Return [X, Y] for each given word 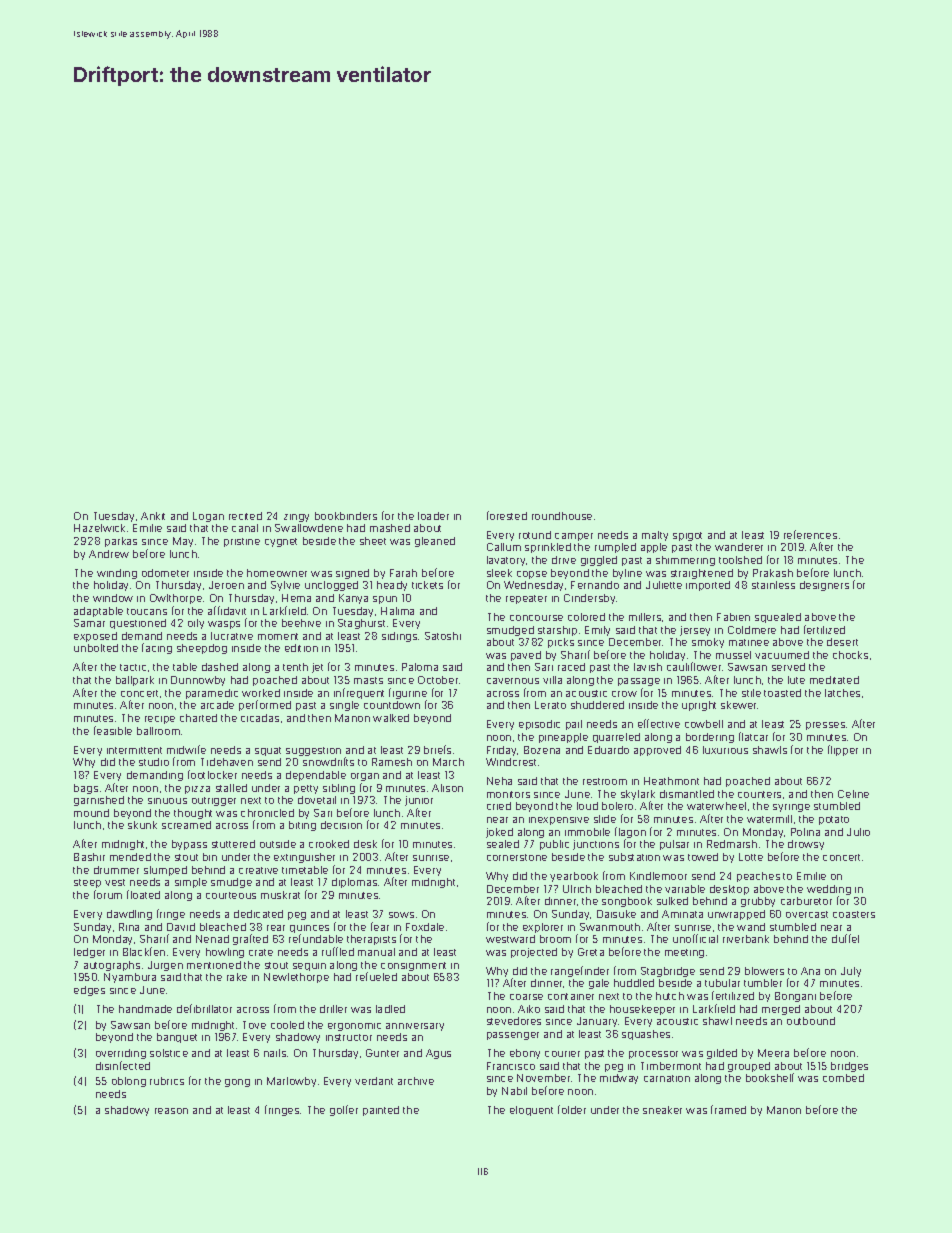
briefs [437, 749]
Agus [438, 1054]
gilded [722, 1054]
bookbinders [346, 516]
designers [824, 586]
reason [171, 1111]
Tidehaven [227, 762]
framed [728, 1109]
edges [89, 991]
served [788, 667]
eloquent [531, 1111]
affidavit [227, 610]
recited [245, 516]
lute [796, 680]
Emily [597, 631]
